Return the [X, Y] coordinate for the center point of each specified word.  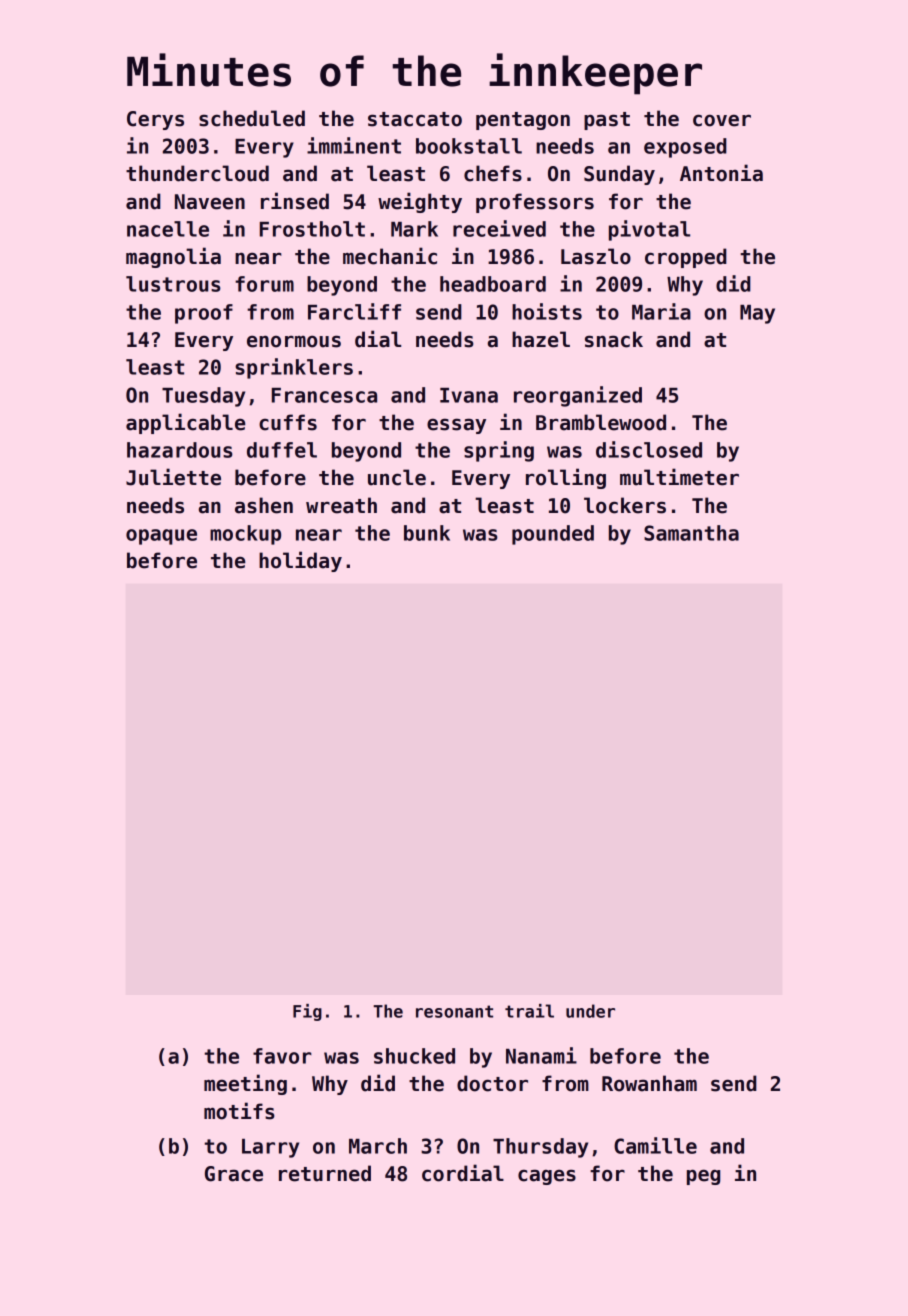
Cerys [155, 120]
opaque [161, 537]
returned [325, 1173]
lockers [625, 505]
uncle [397, 477]
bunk [427, 533]
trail [529, 1011]
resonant [454, 1011]
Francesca [324, 395]
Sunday [619, 175]
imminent [354, 145]
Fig [307, 1012]
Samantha [691, 533]
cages [547, 1177]
